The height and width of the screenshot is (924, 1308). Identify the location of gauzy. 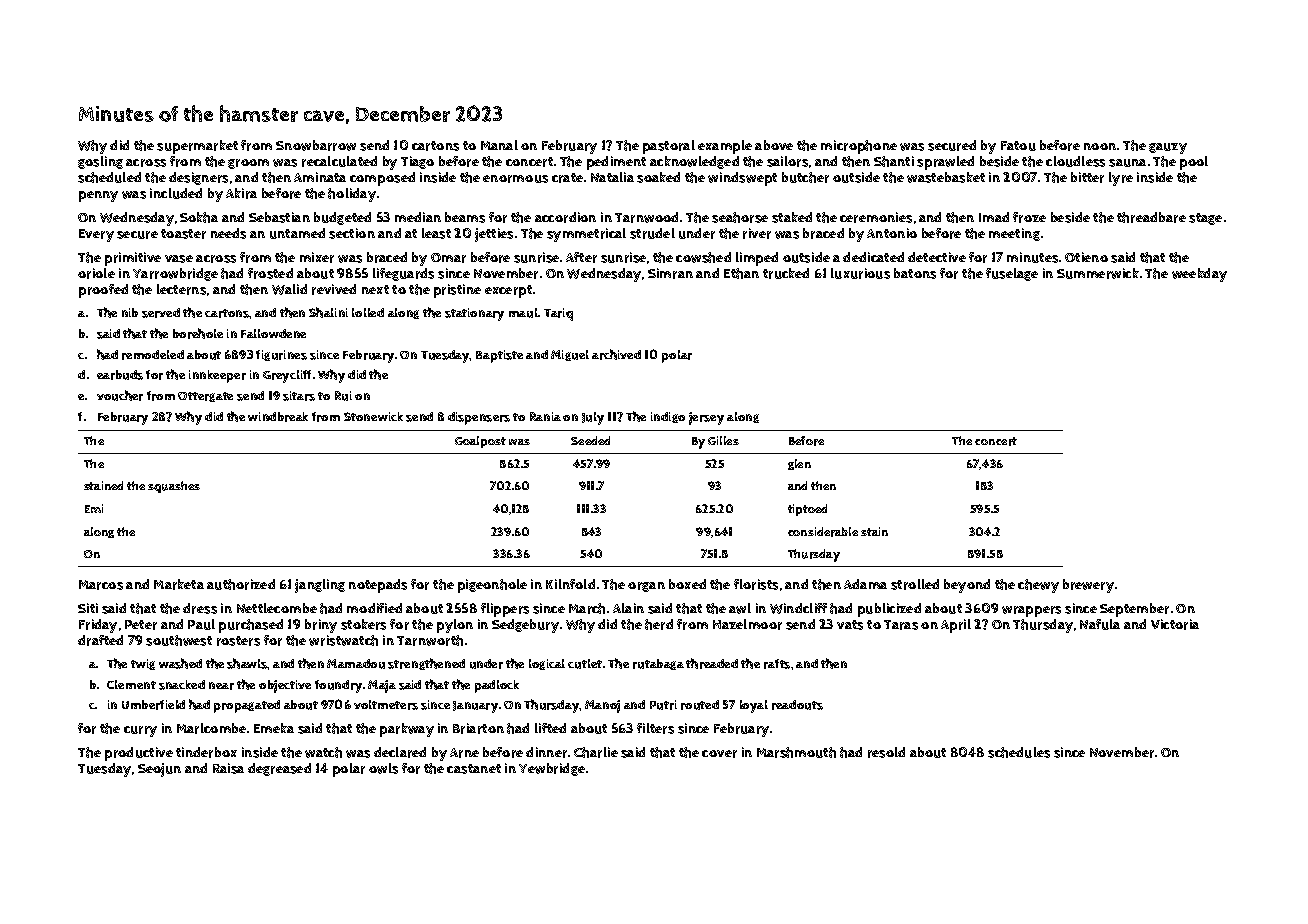
(1168, 148).
